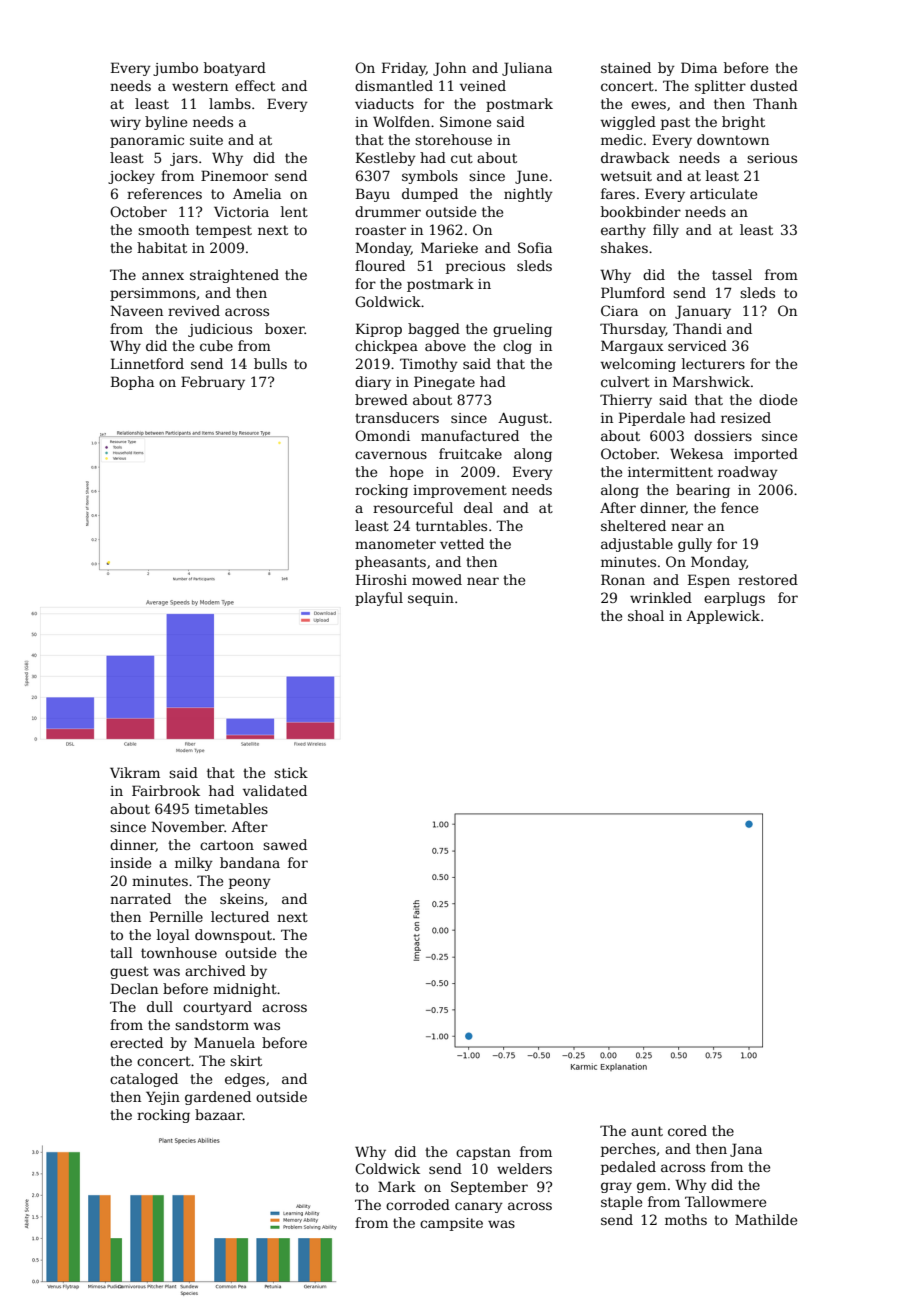  What do you see at coordinates (163, 1098) in the image?
I see `Yejin` at bounding box center [163, 1098].
